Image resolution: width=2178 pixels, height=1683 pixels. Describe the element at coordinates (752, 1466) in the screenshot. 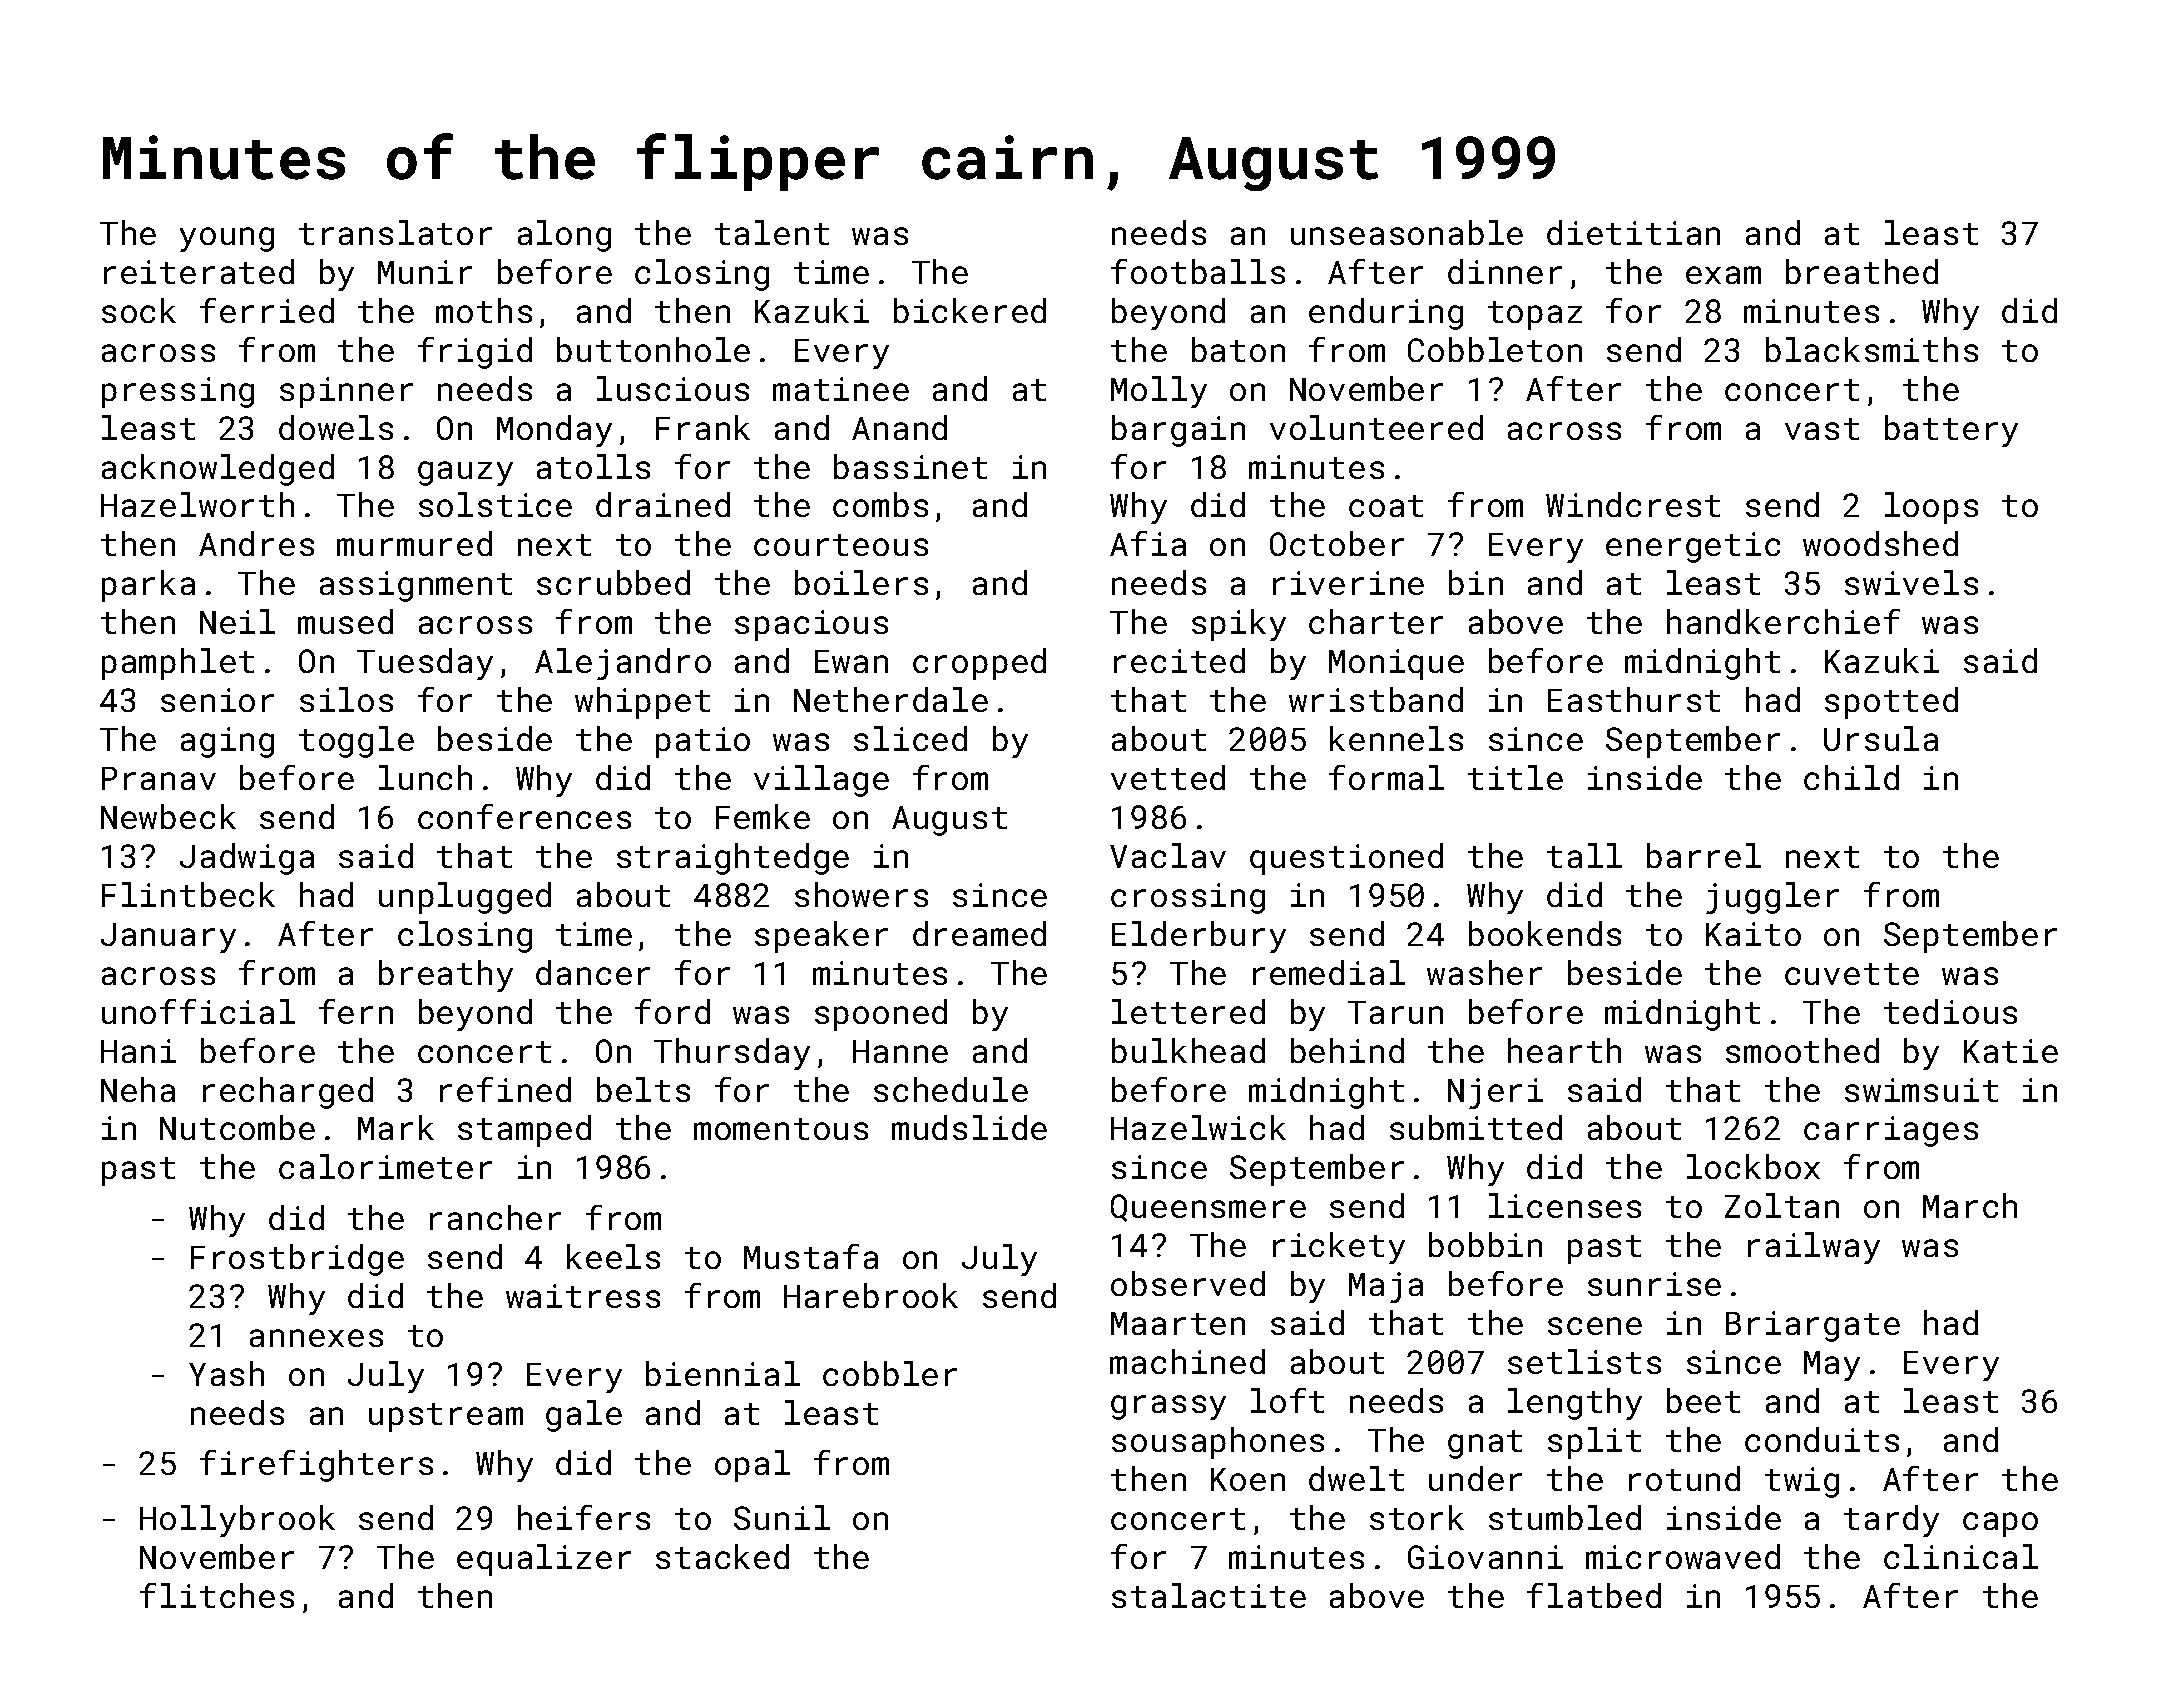

I see `opal` at that location.
